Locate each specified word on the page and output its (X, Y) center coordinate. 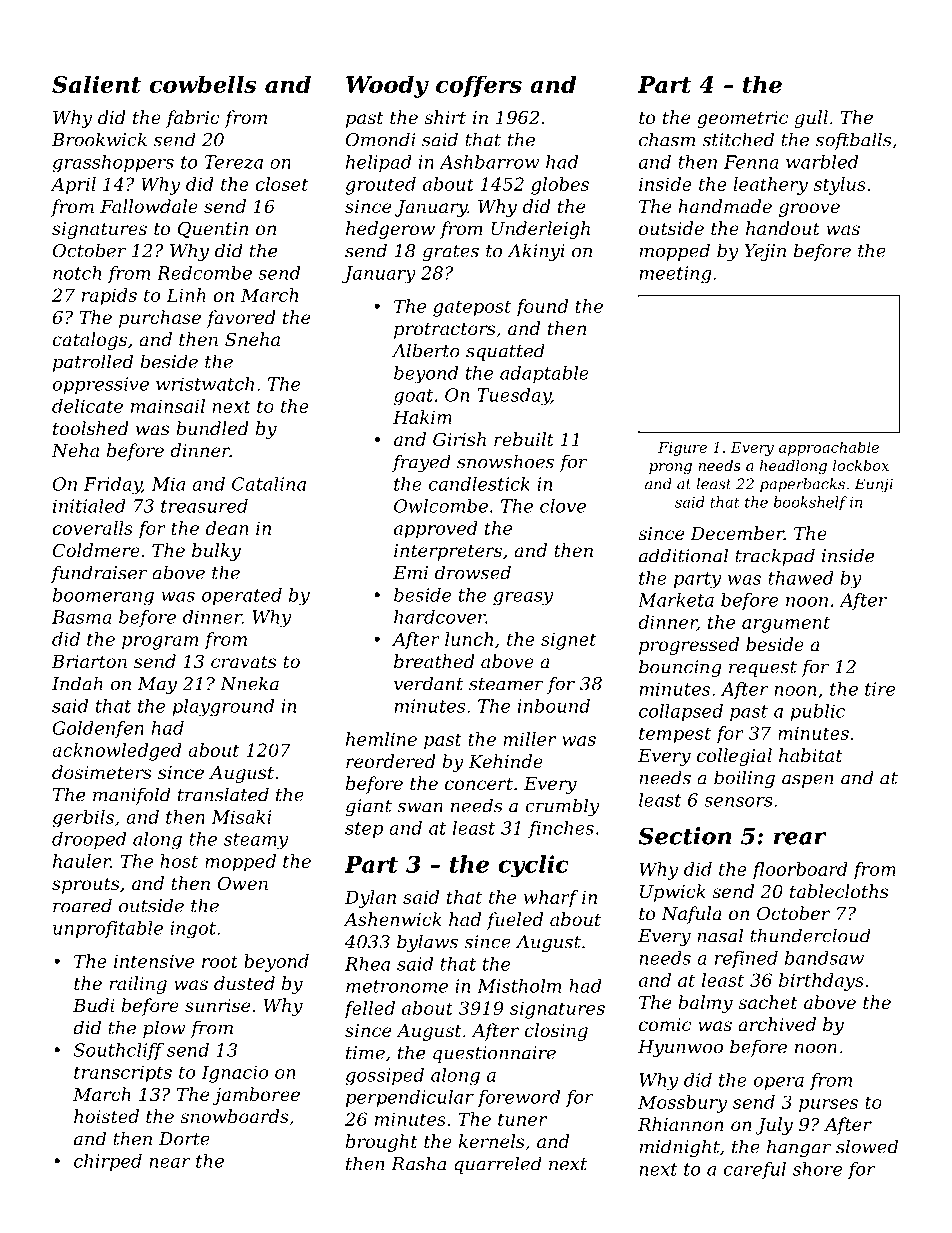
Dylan (370, 899)
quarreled (498, 1165)
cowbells (203, 84)
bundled (212, 428)
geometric (742, 119)
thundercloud (810, 935)
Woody (387, 86)
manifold (132, 796)
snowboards (234, 1116)
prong (670, 468)
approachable (829, 448)
